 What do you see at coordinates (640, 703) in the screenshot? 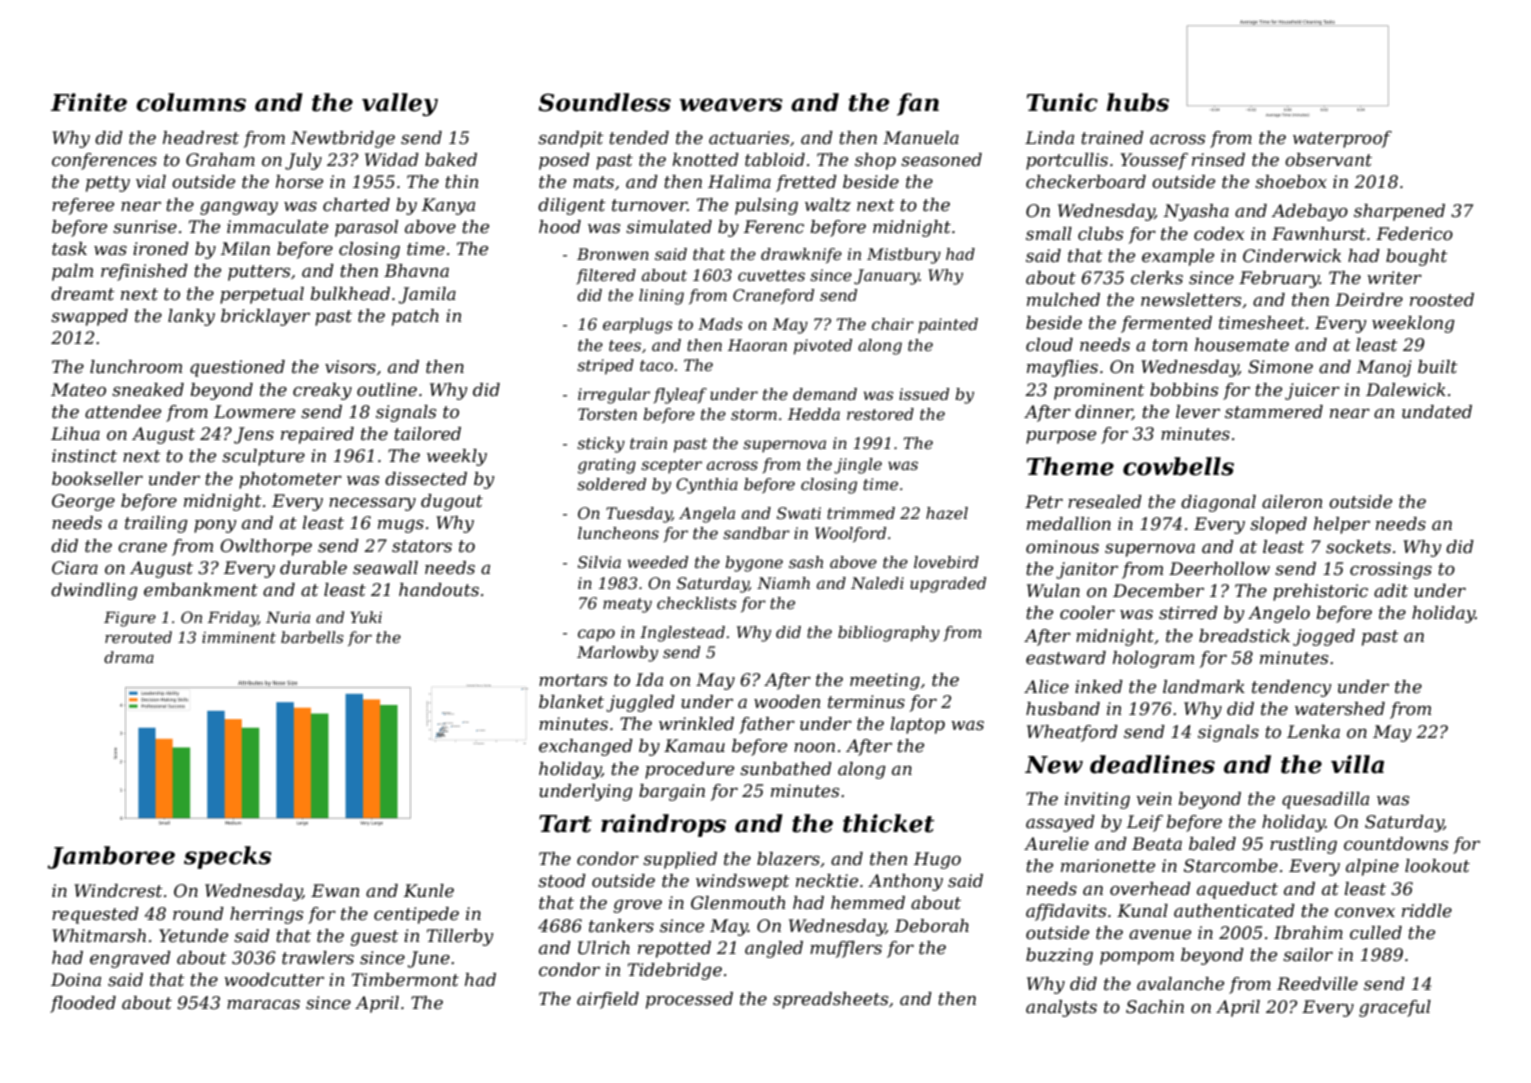
I see `juggled` at bounding box center [640, 703].
